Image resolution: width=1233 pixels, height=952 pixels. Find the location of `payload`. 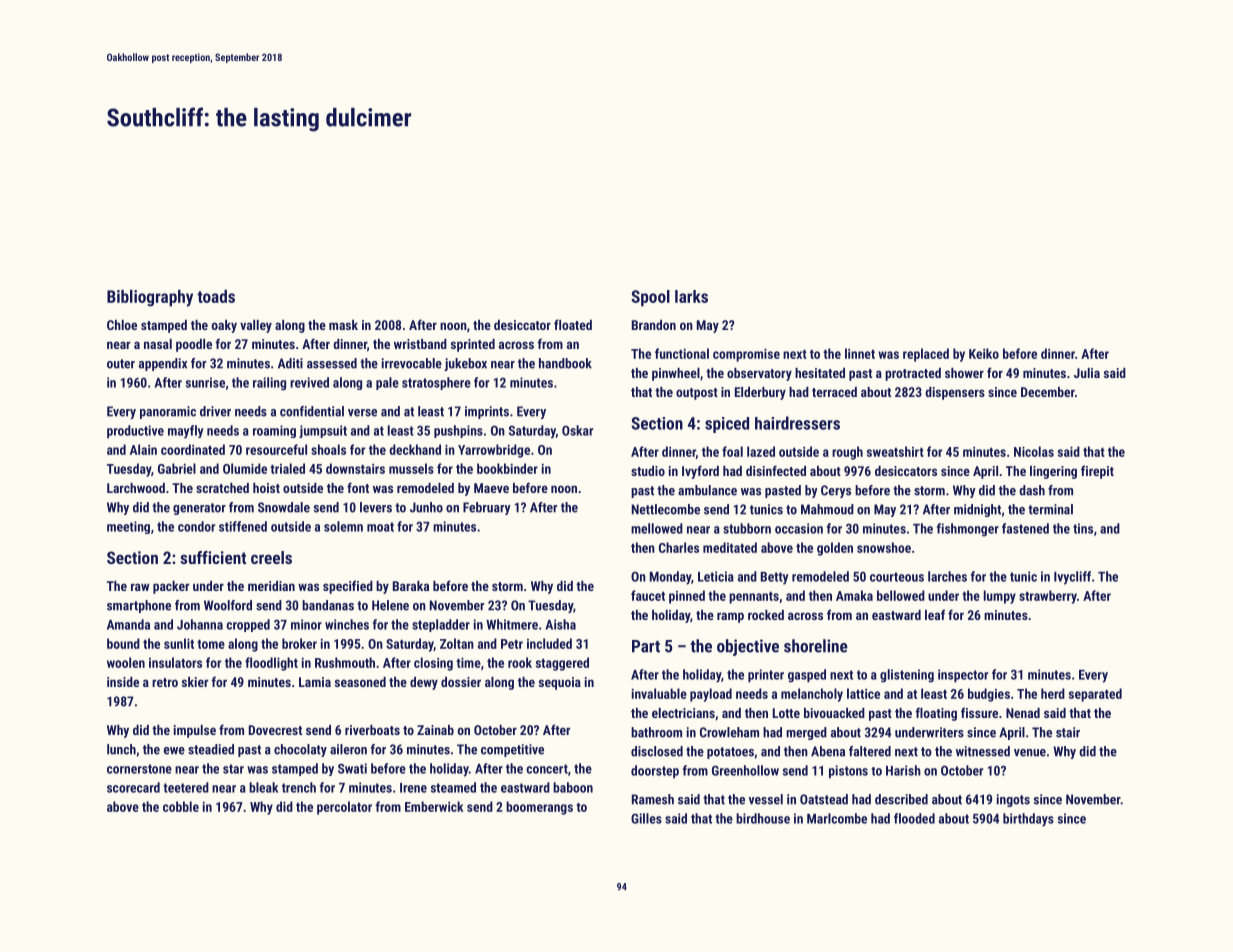

payload is located at coordinates (711, 695).
